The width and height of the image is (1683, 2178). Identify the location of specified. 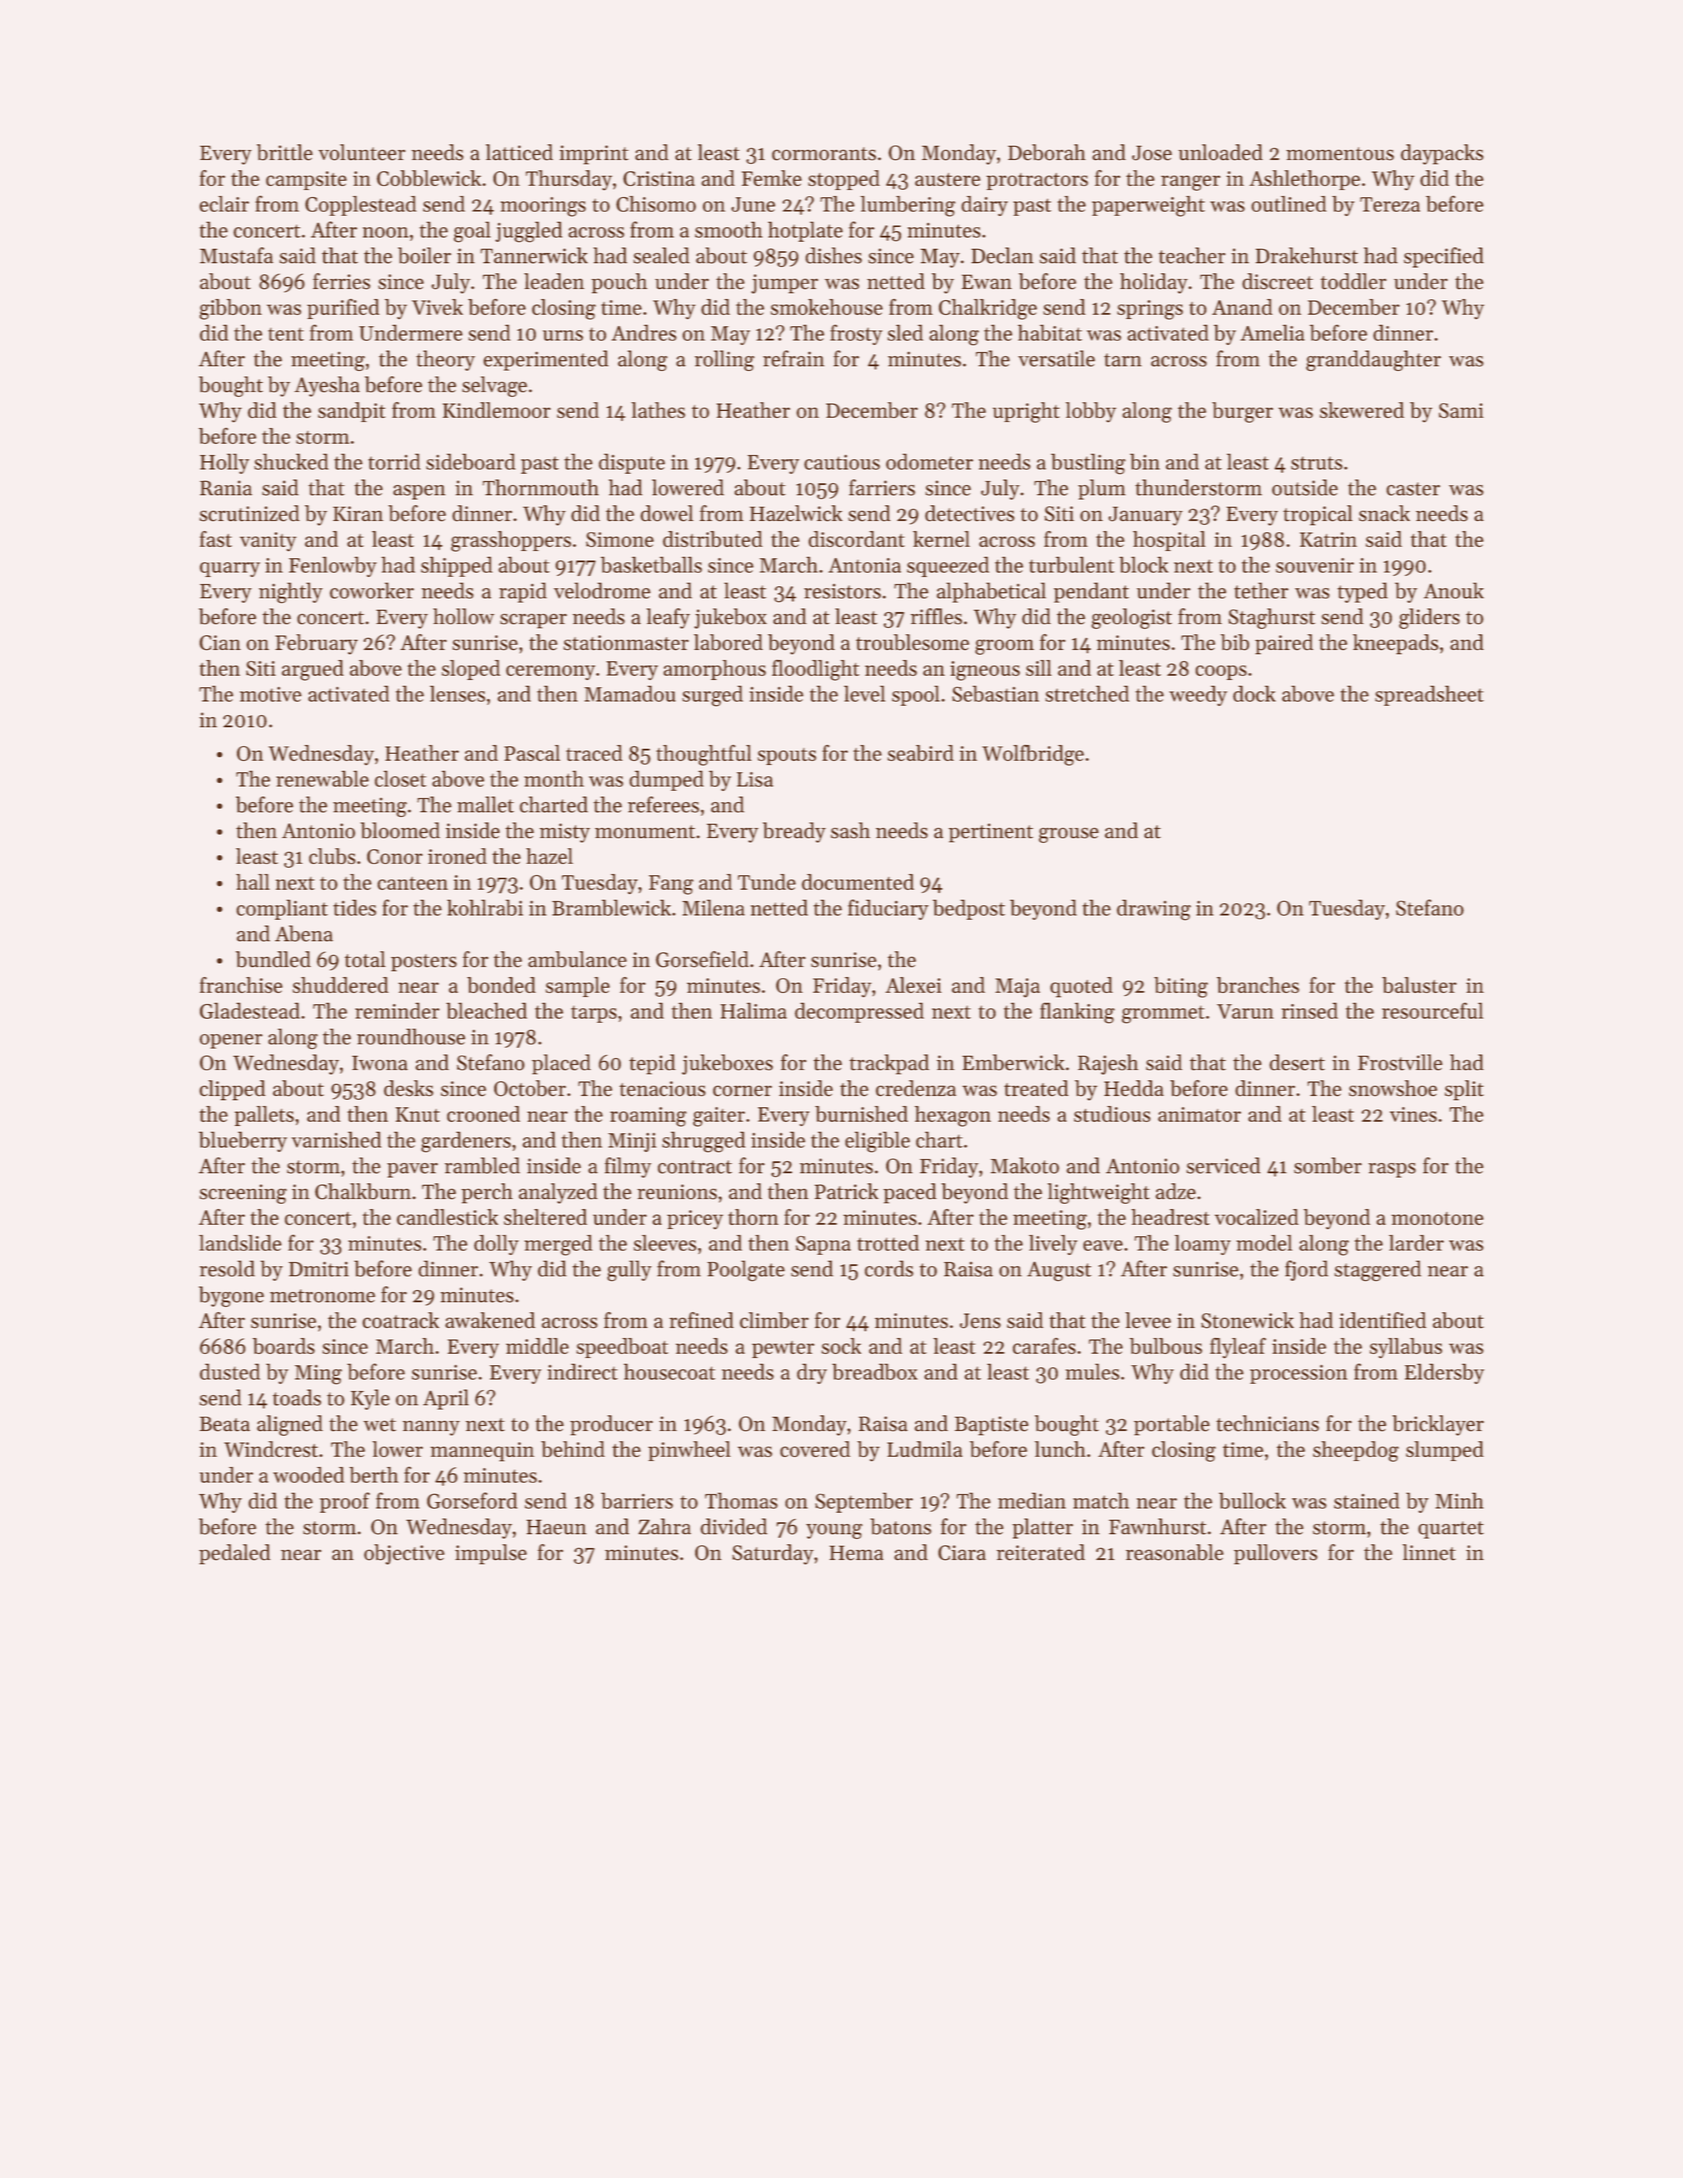
(1444, 257).
